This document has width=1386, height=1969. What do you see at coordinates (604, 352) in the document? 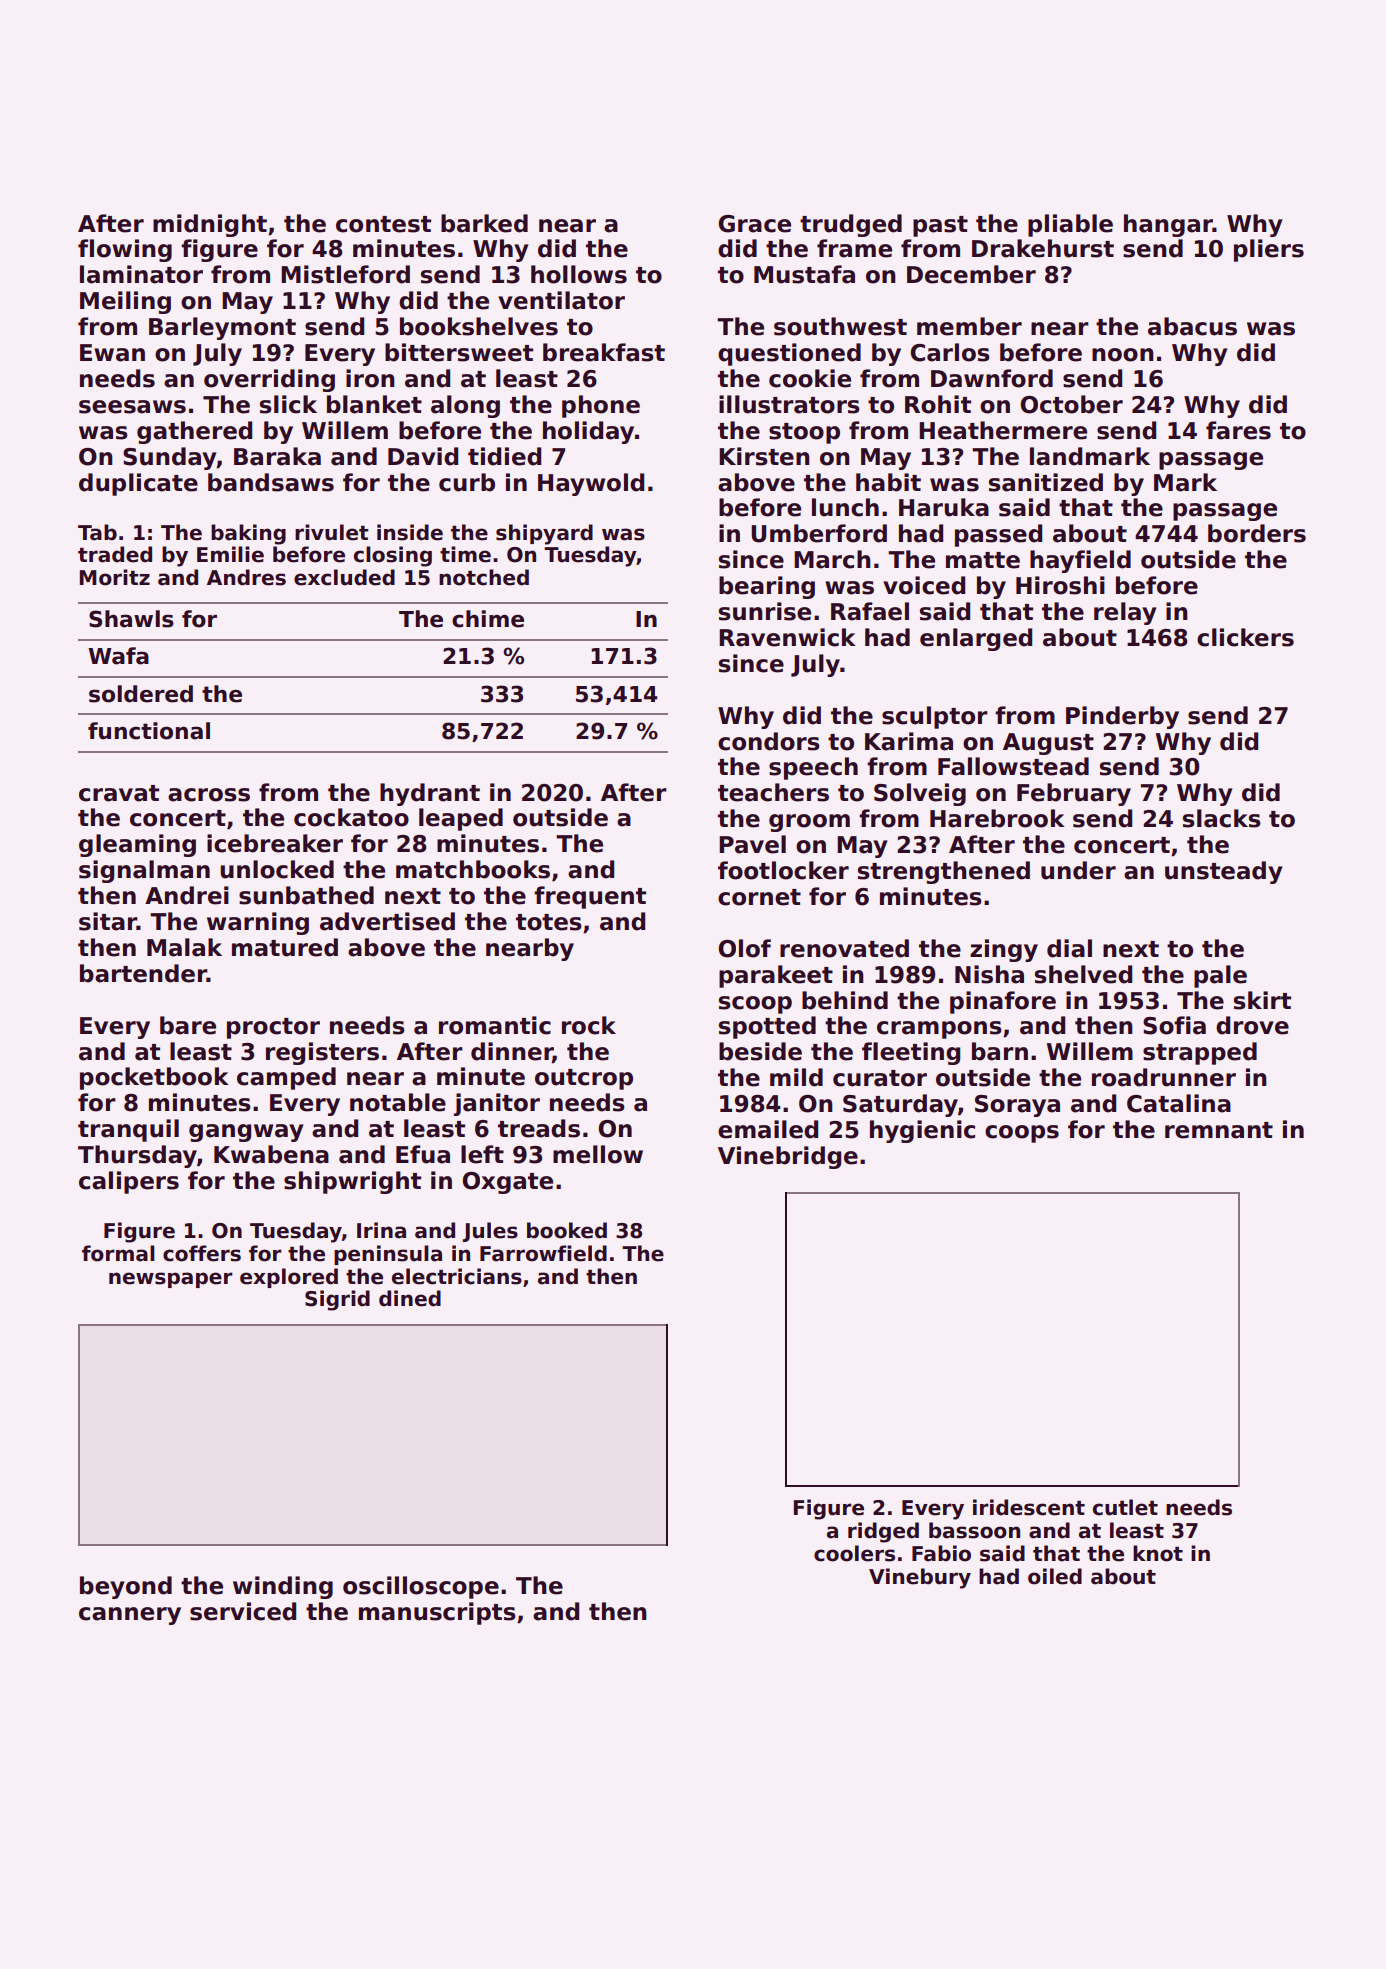
I see `breakfast` at bounding box center [604, 352].
